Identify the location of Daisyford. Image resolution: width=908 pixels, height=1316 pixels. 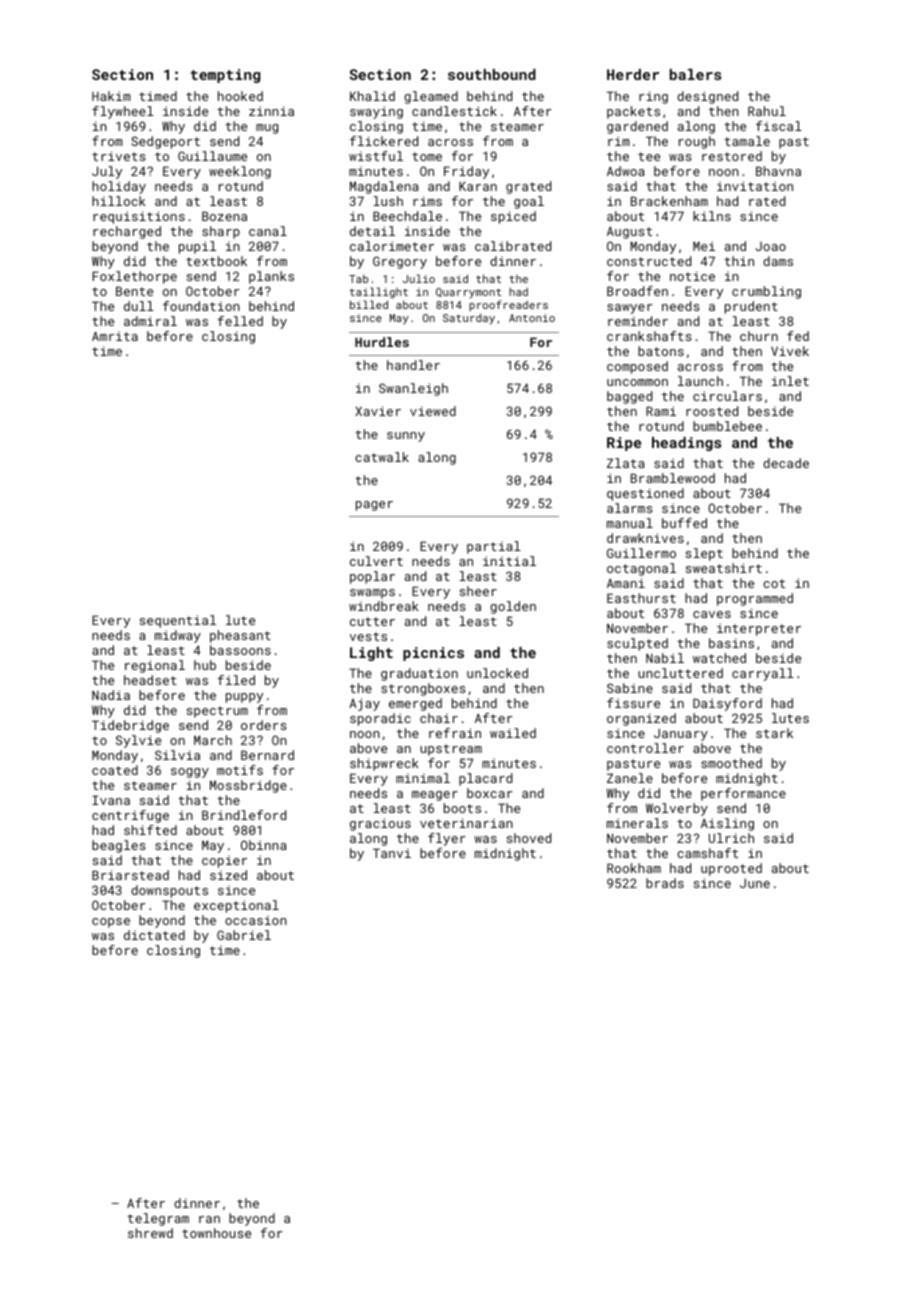
(727, 704).
